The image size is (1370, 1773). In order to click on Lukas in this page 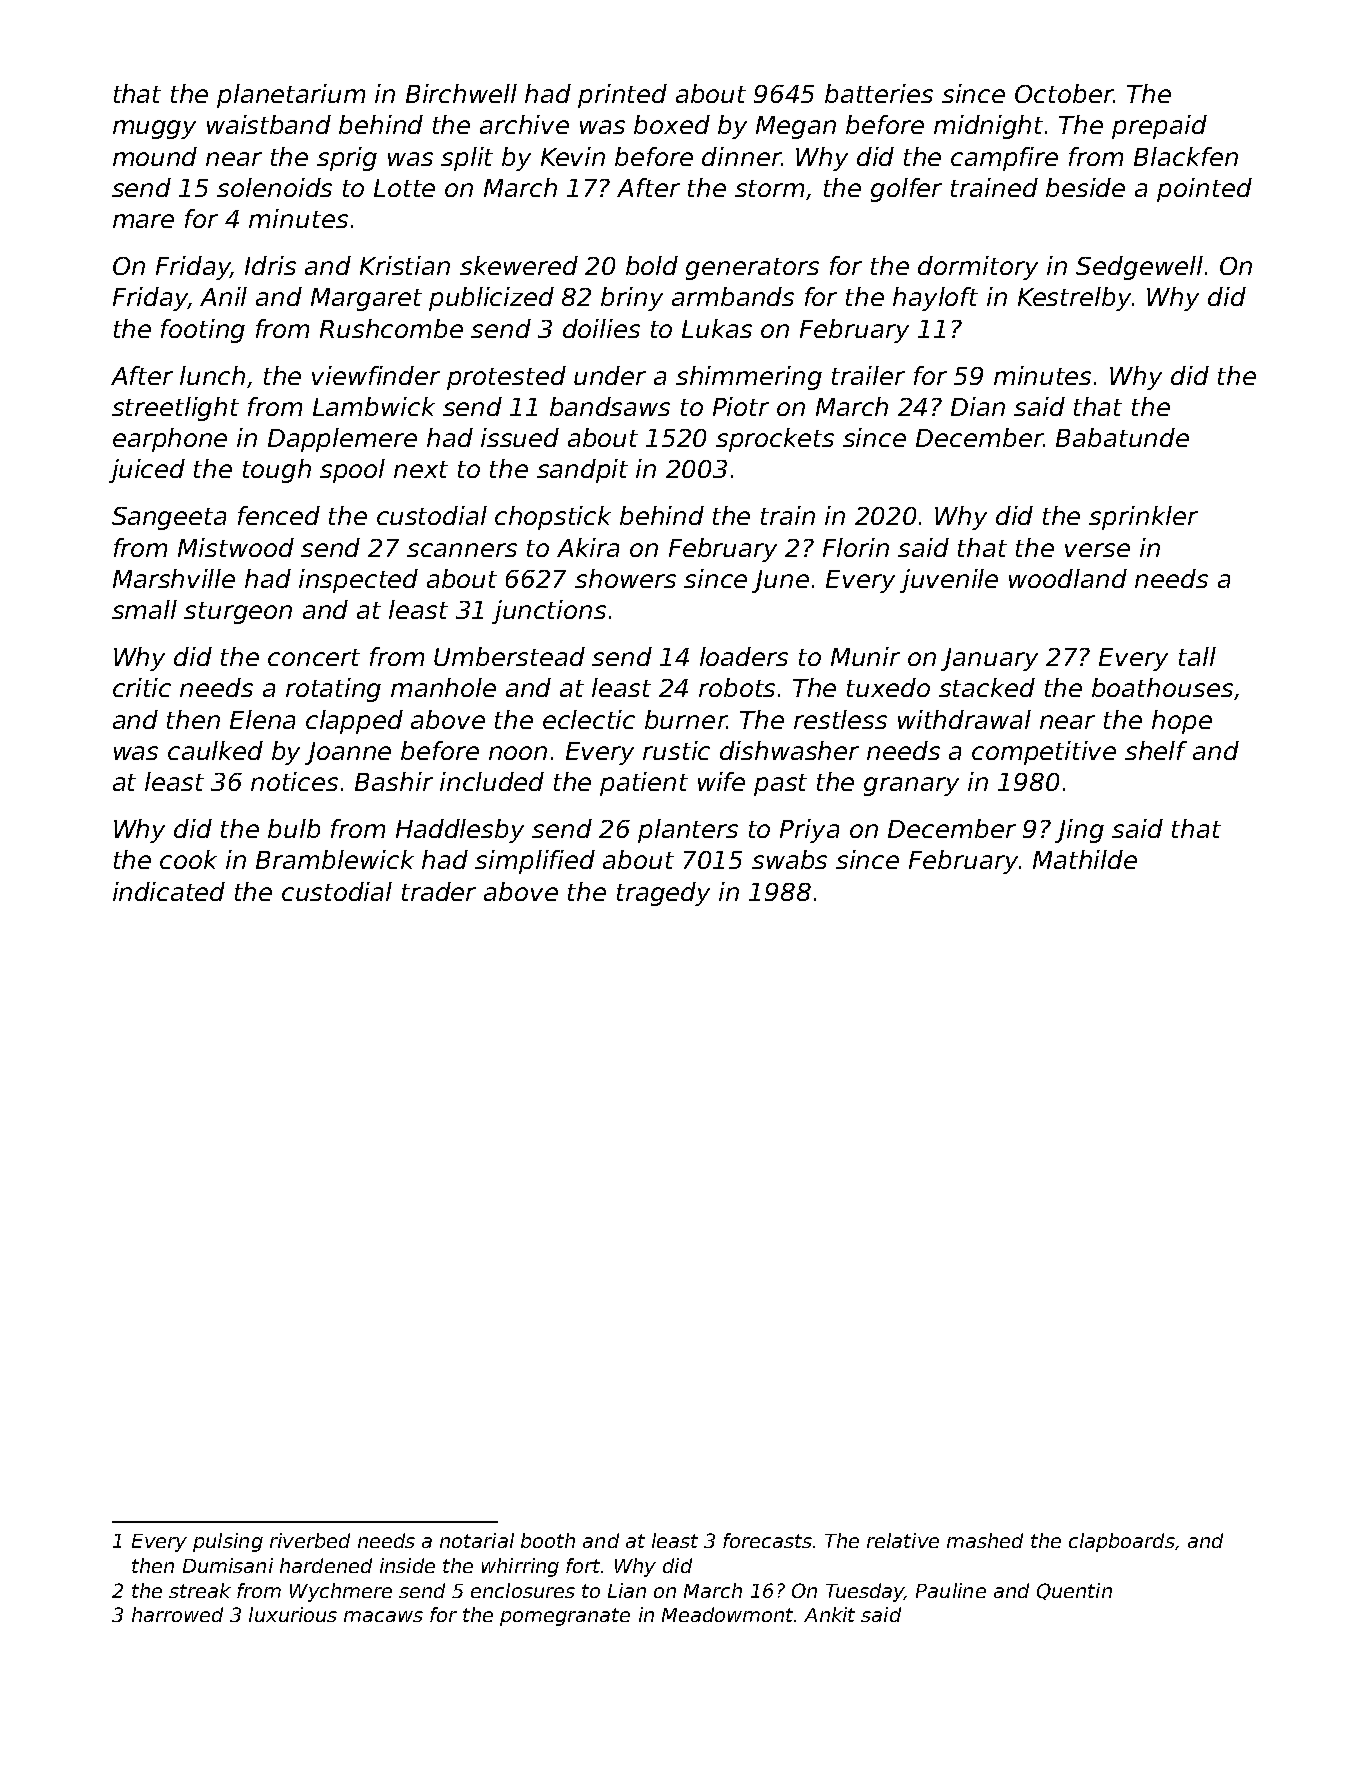, I will do `click(717, 328)`.
